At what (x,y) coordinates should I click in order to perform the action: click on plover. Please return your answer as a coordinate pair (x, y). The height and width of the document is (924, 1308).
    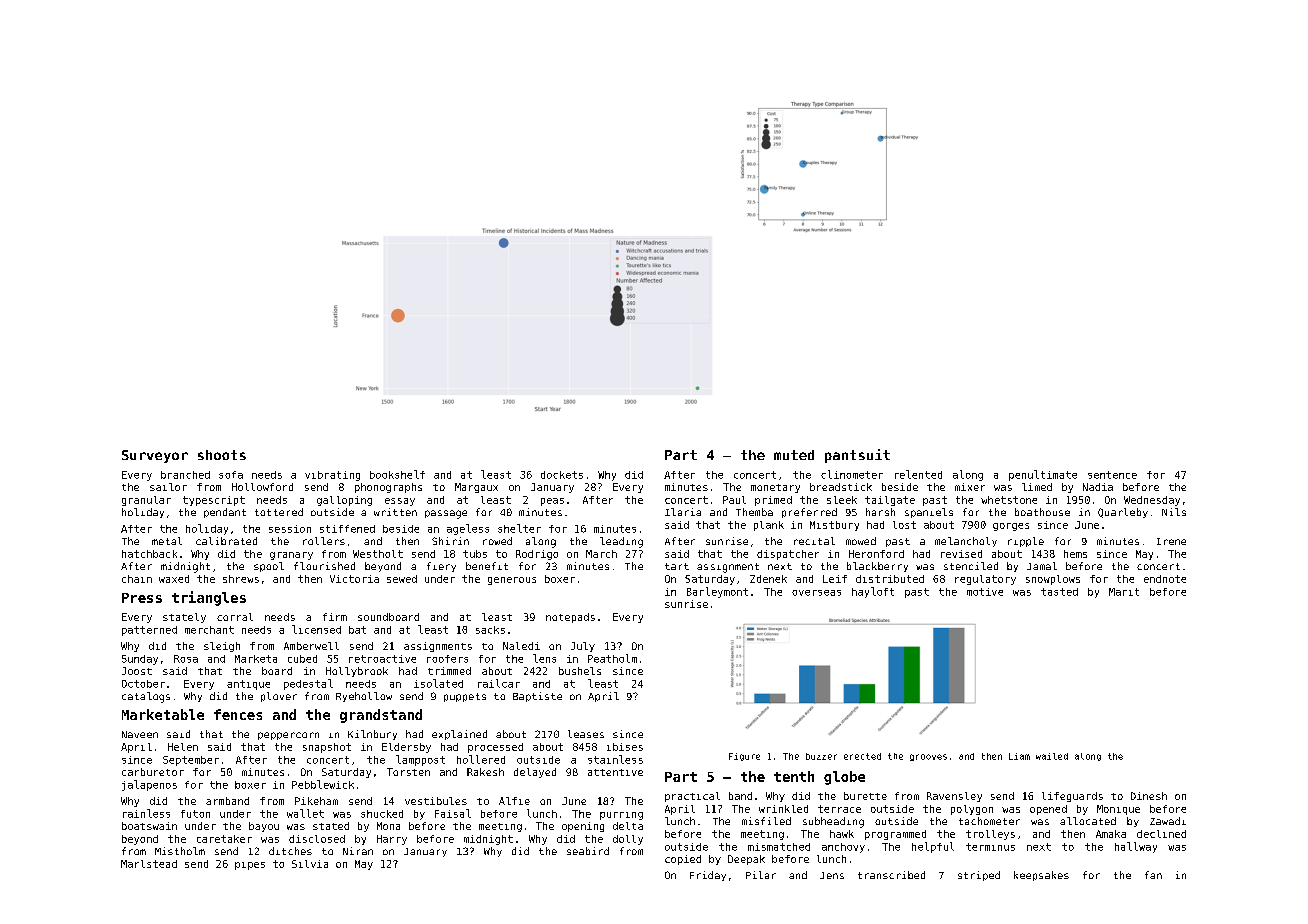
    Looking at the image, I should click on (279, 697).
